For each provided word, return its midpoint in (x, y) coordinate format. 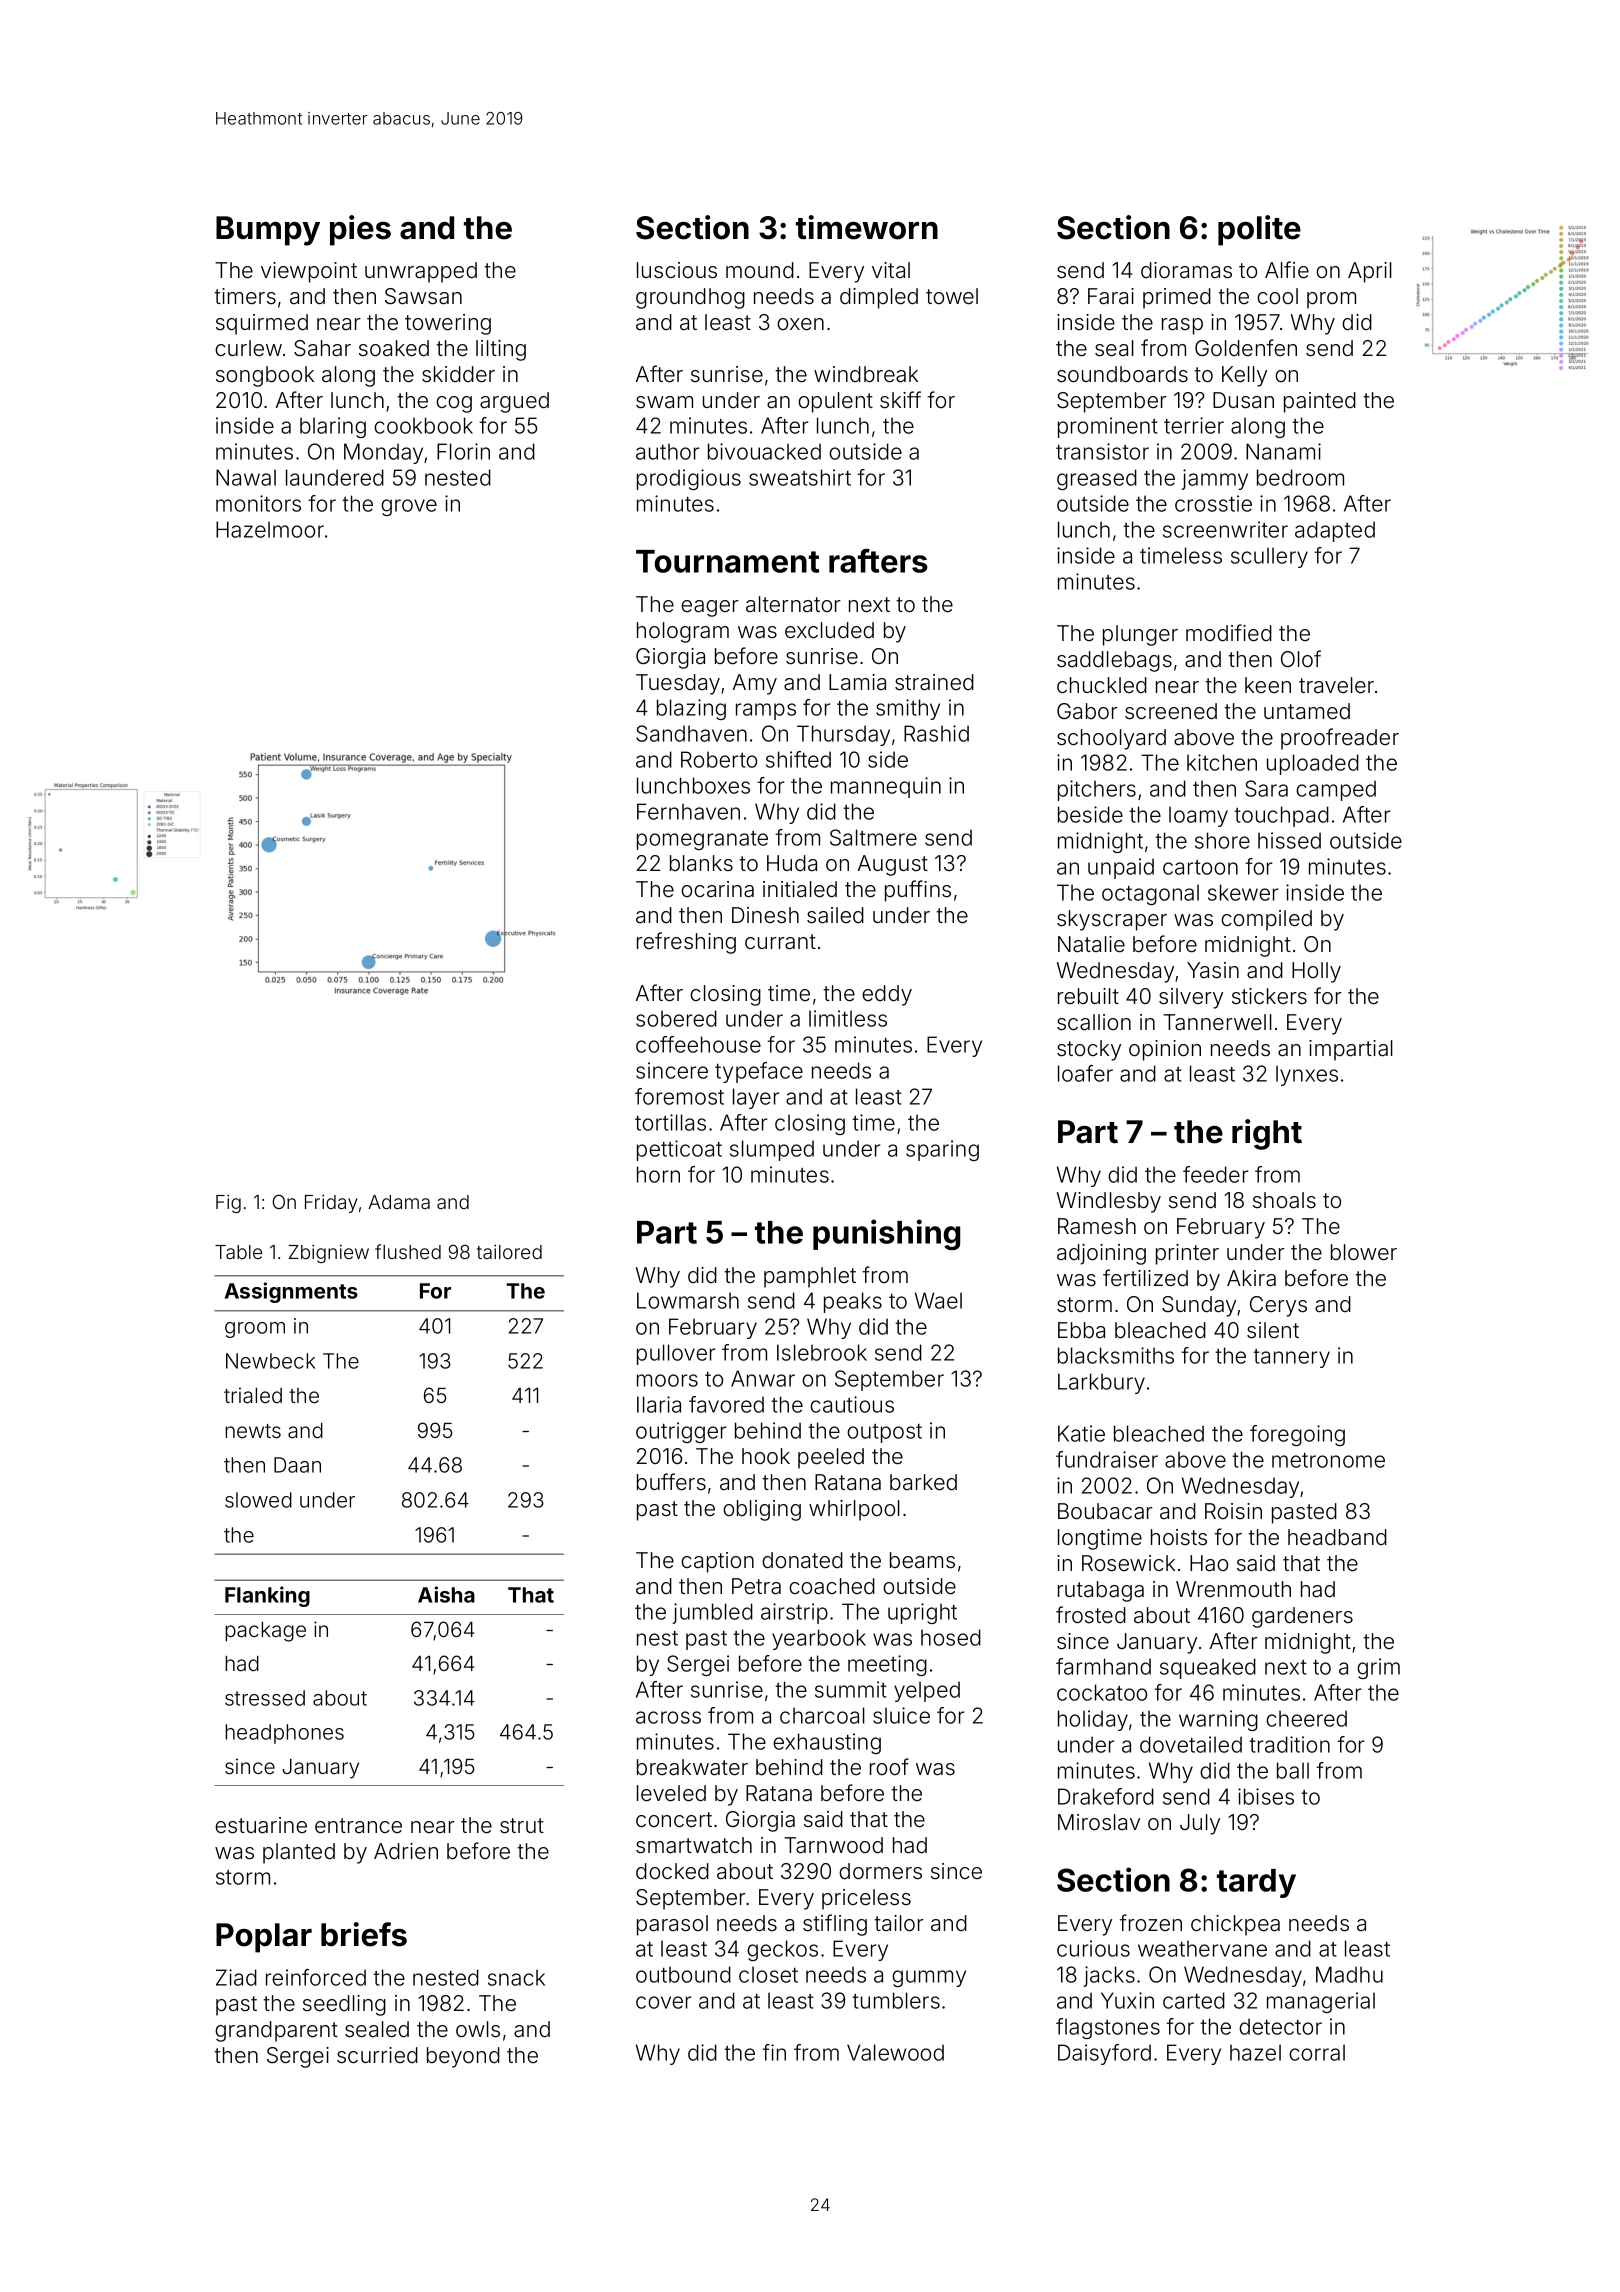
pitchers (1097, 790)
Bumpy (268, 231)
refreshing (686, 943)
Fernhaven (688, 811)
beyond (463, 2057)
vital (891, 270)
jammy (1214, 479)
